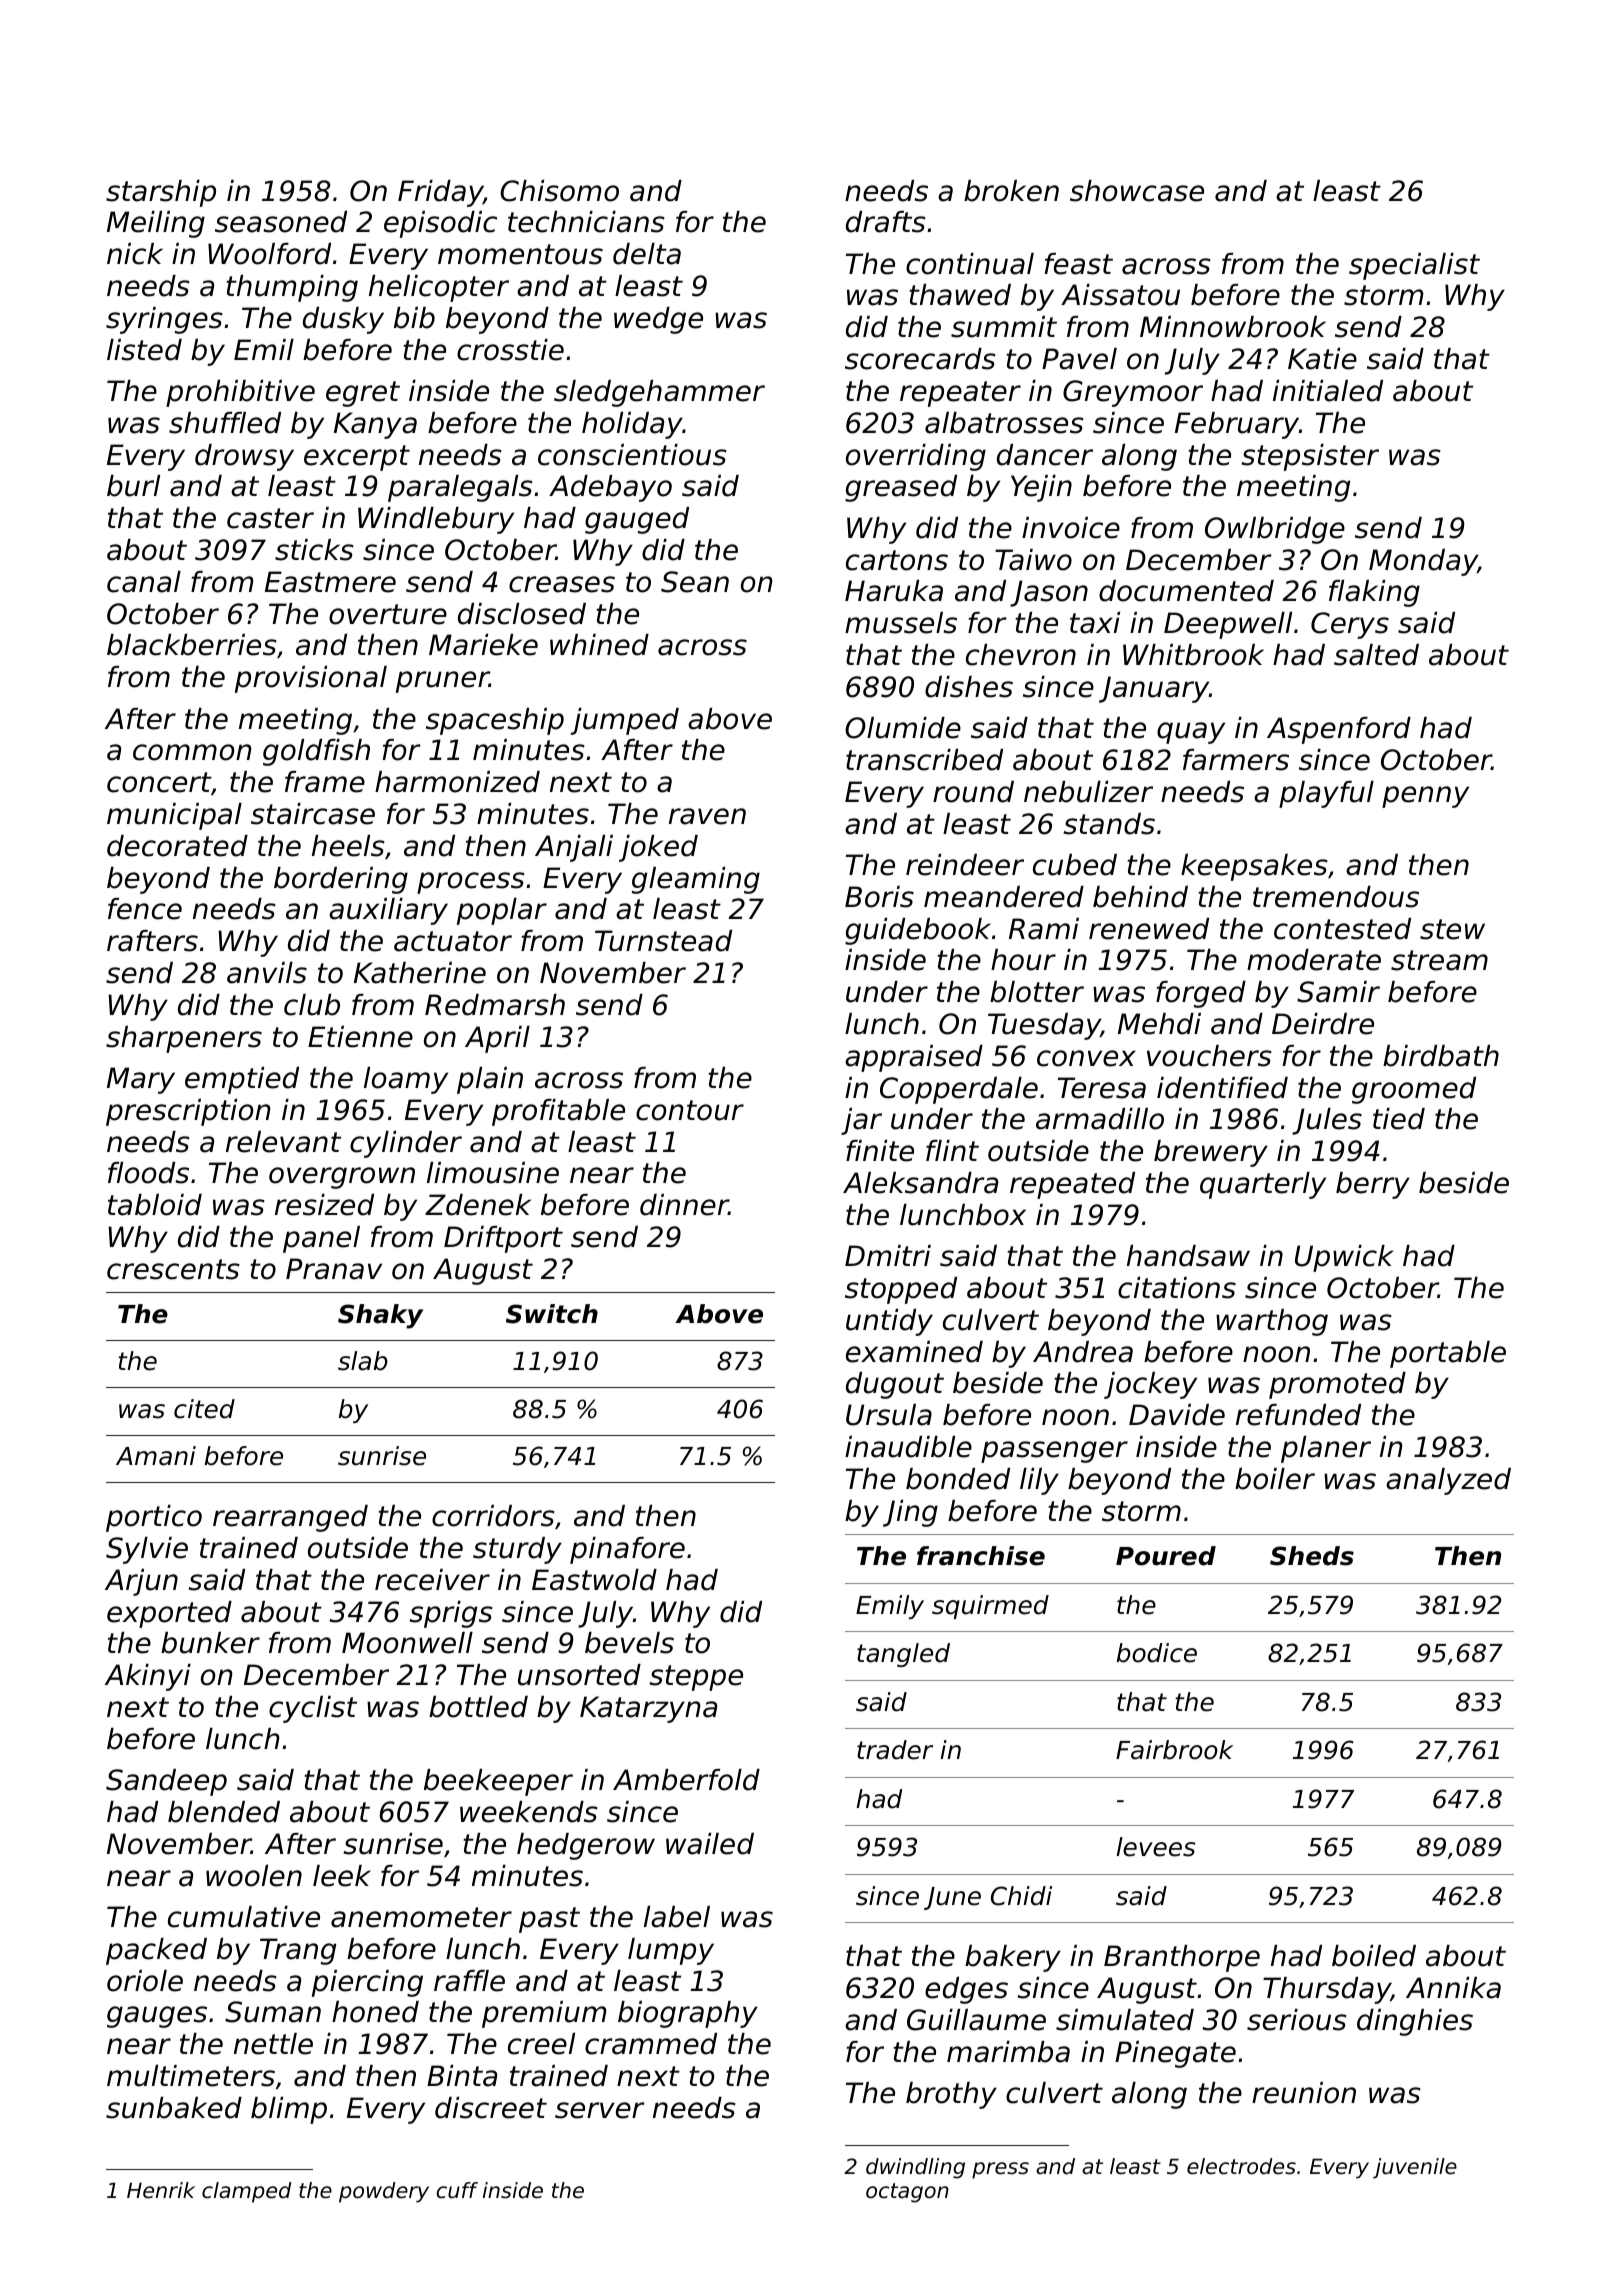 The width and height of the document is (1620, 2292). Describe the element at coordinates (647, 254) in the document. I see `delta` at that location.
